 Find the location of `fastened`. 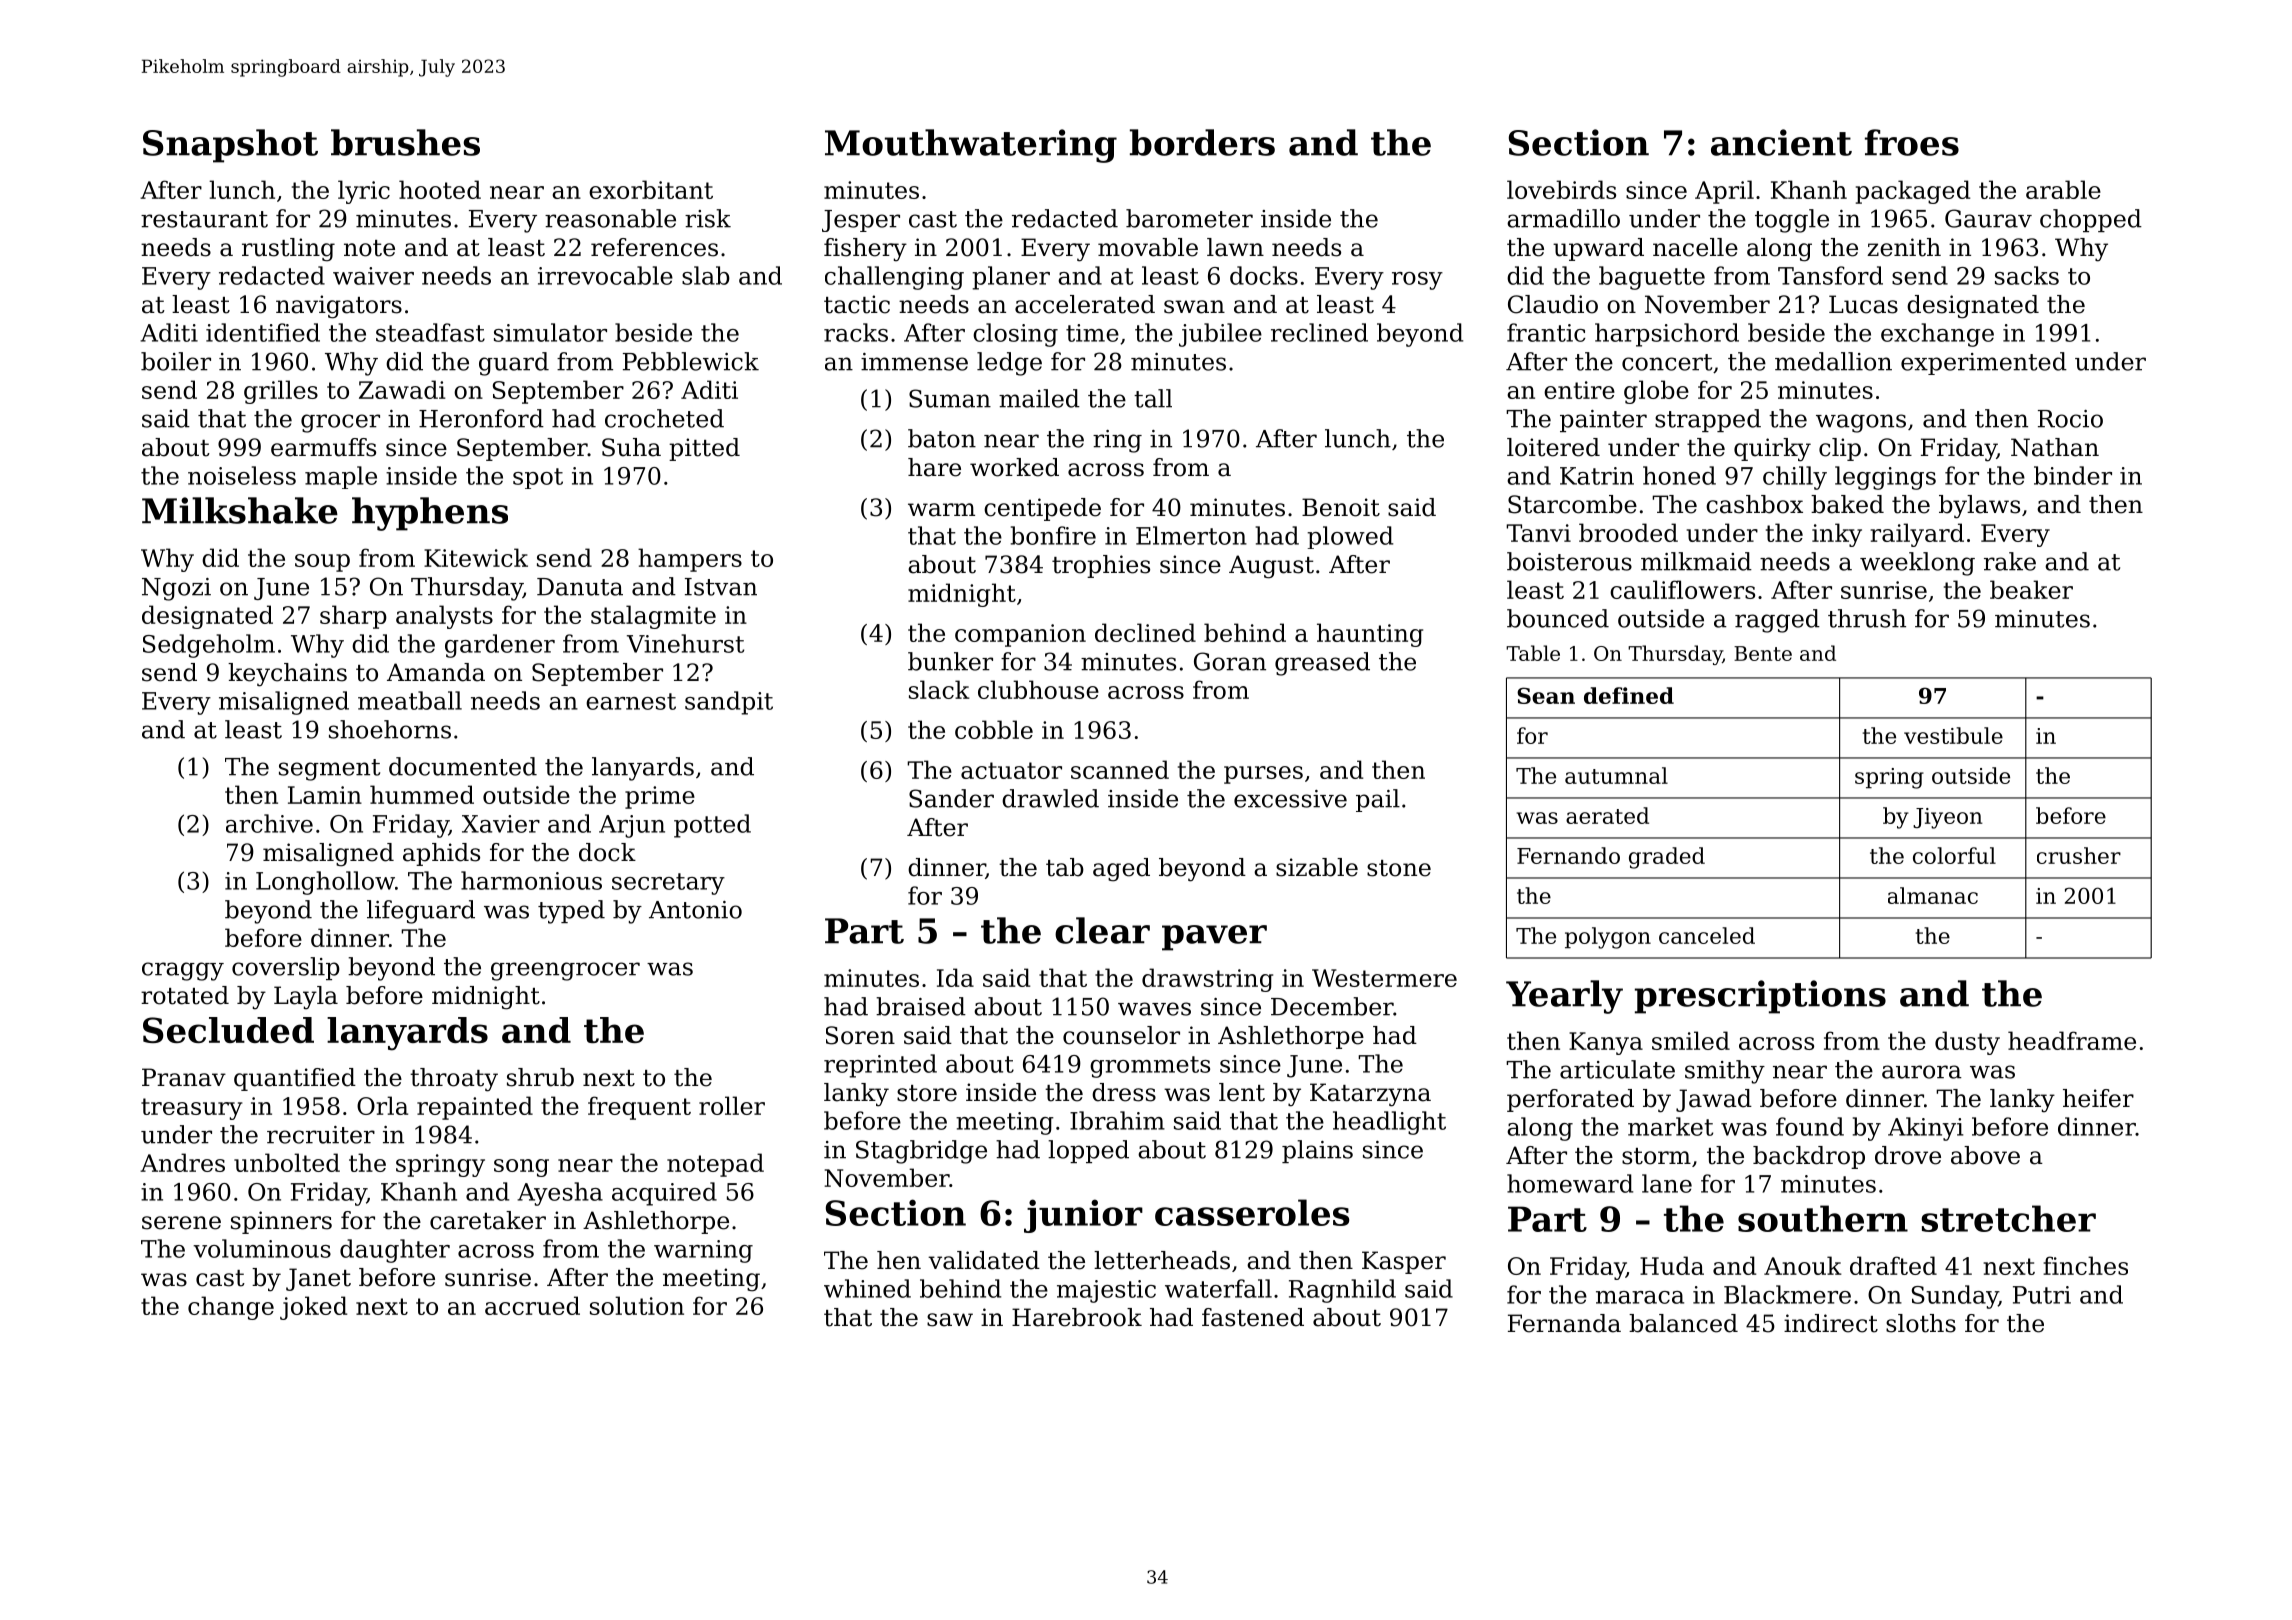

fastened is located at coordinates (1253, 1317).
